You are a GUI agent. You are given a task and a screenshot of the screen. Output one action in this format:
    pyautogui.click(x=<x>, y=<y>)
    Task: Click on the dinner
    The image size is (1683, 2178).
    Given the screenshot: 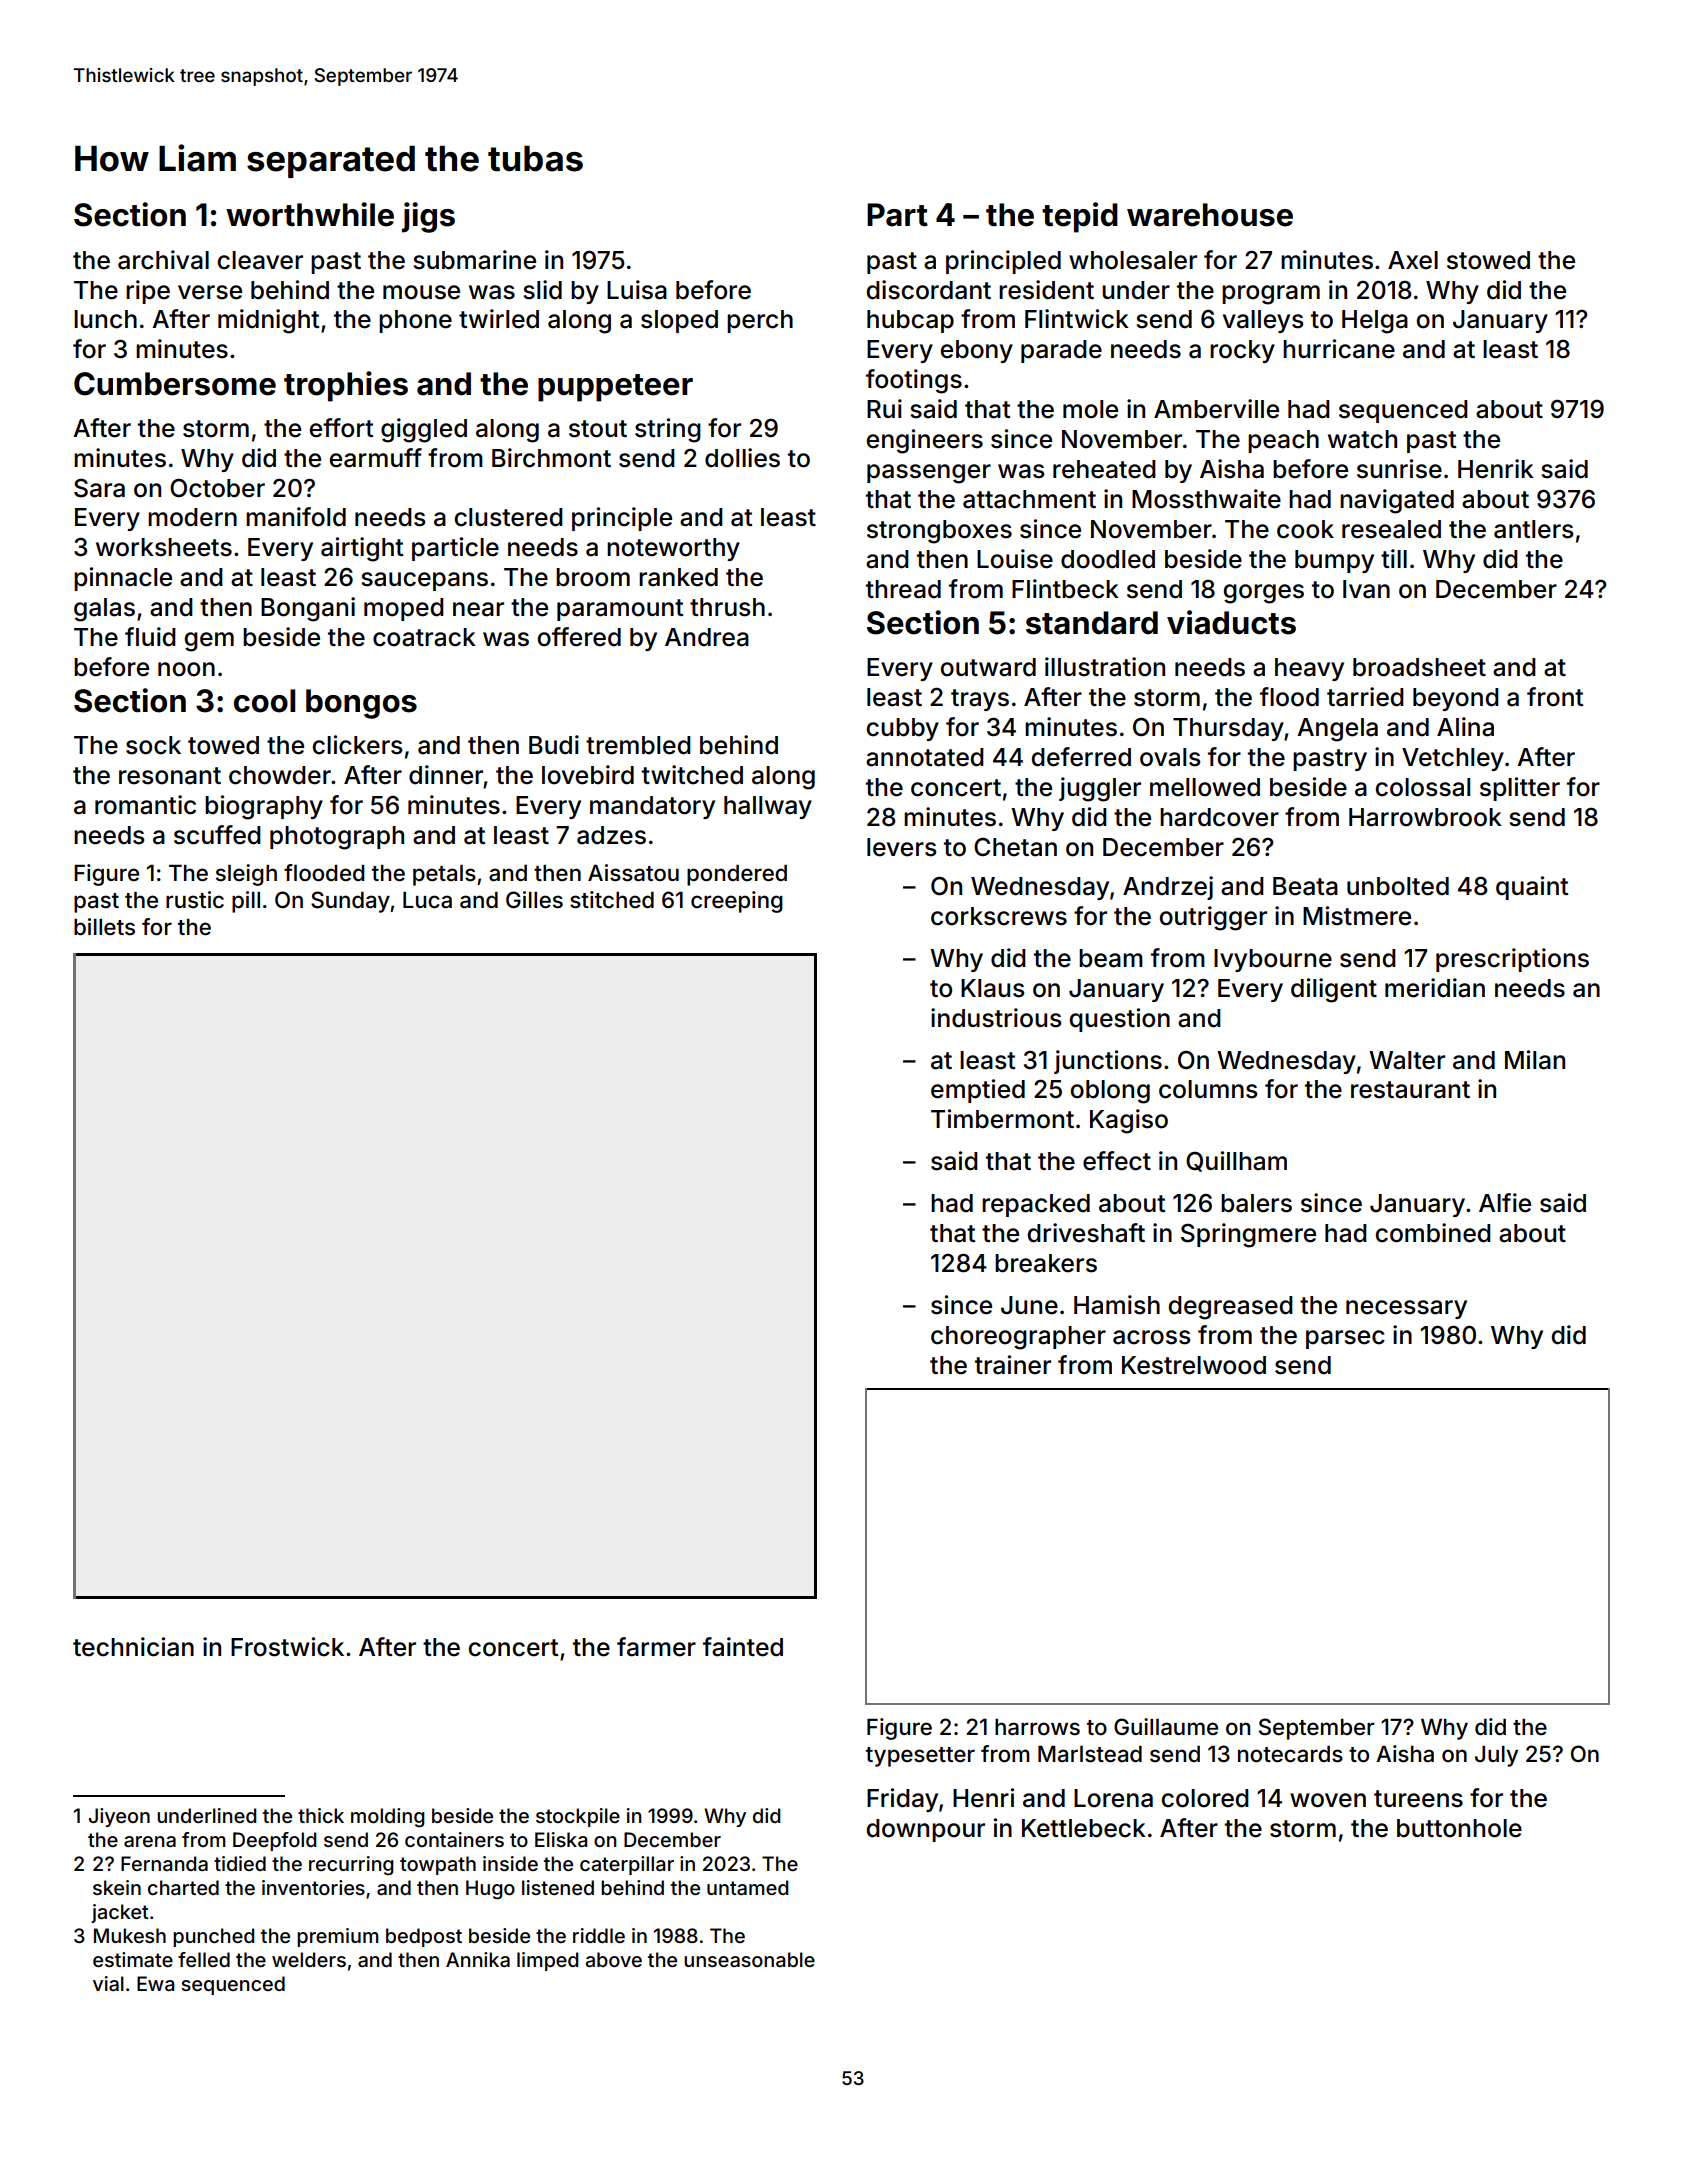 What is the action you would take?
    pyautogui.click(x=446, y=776)
